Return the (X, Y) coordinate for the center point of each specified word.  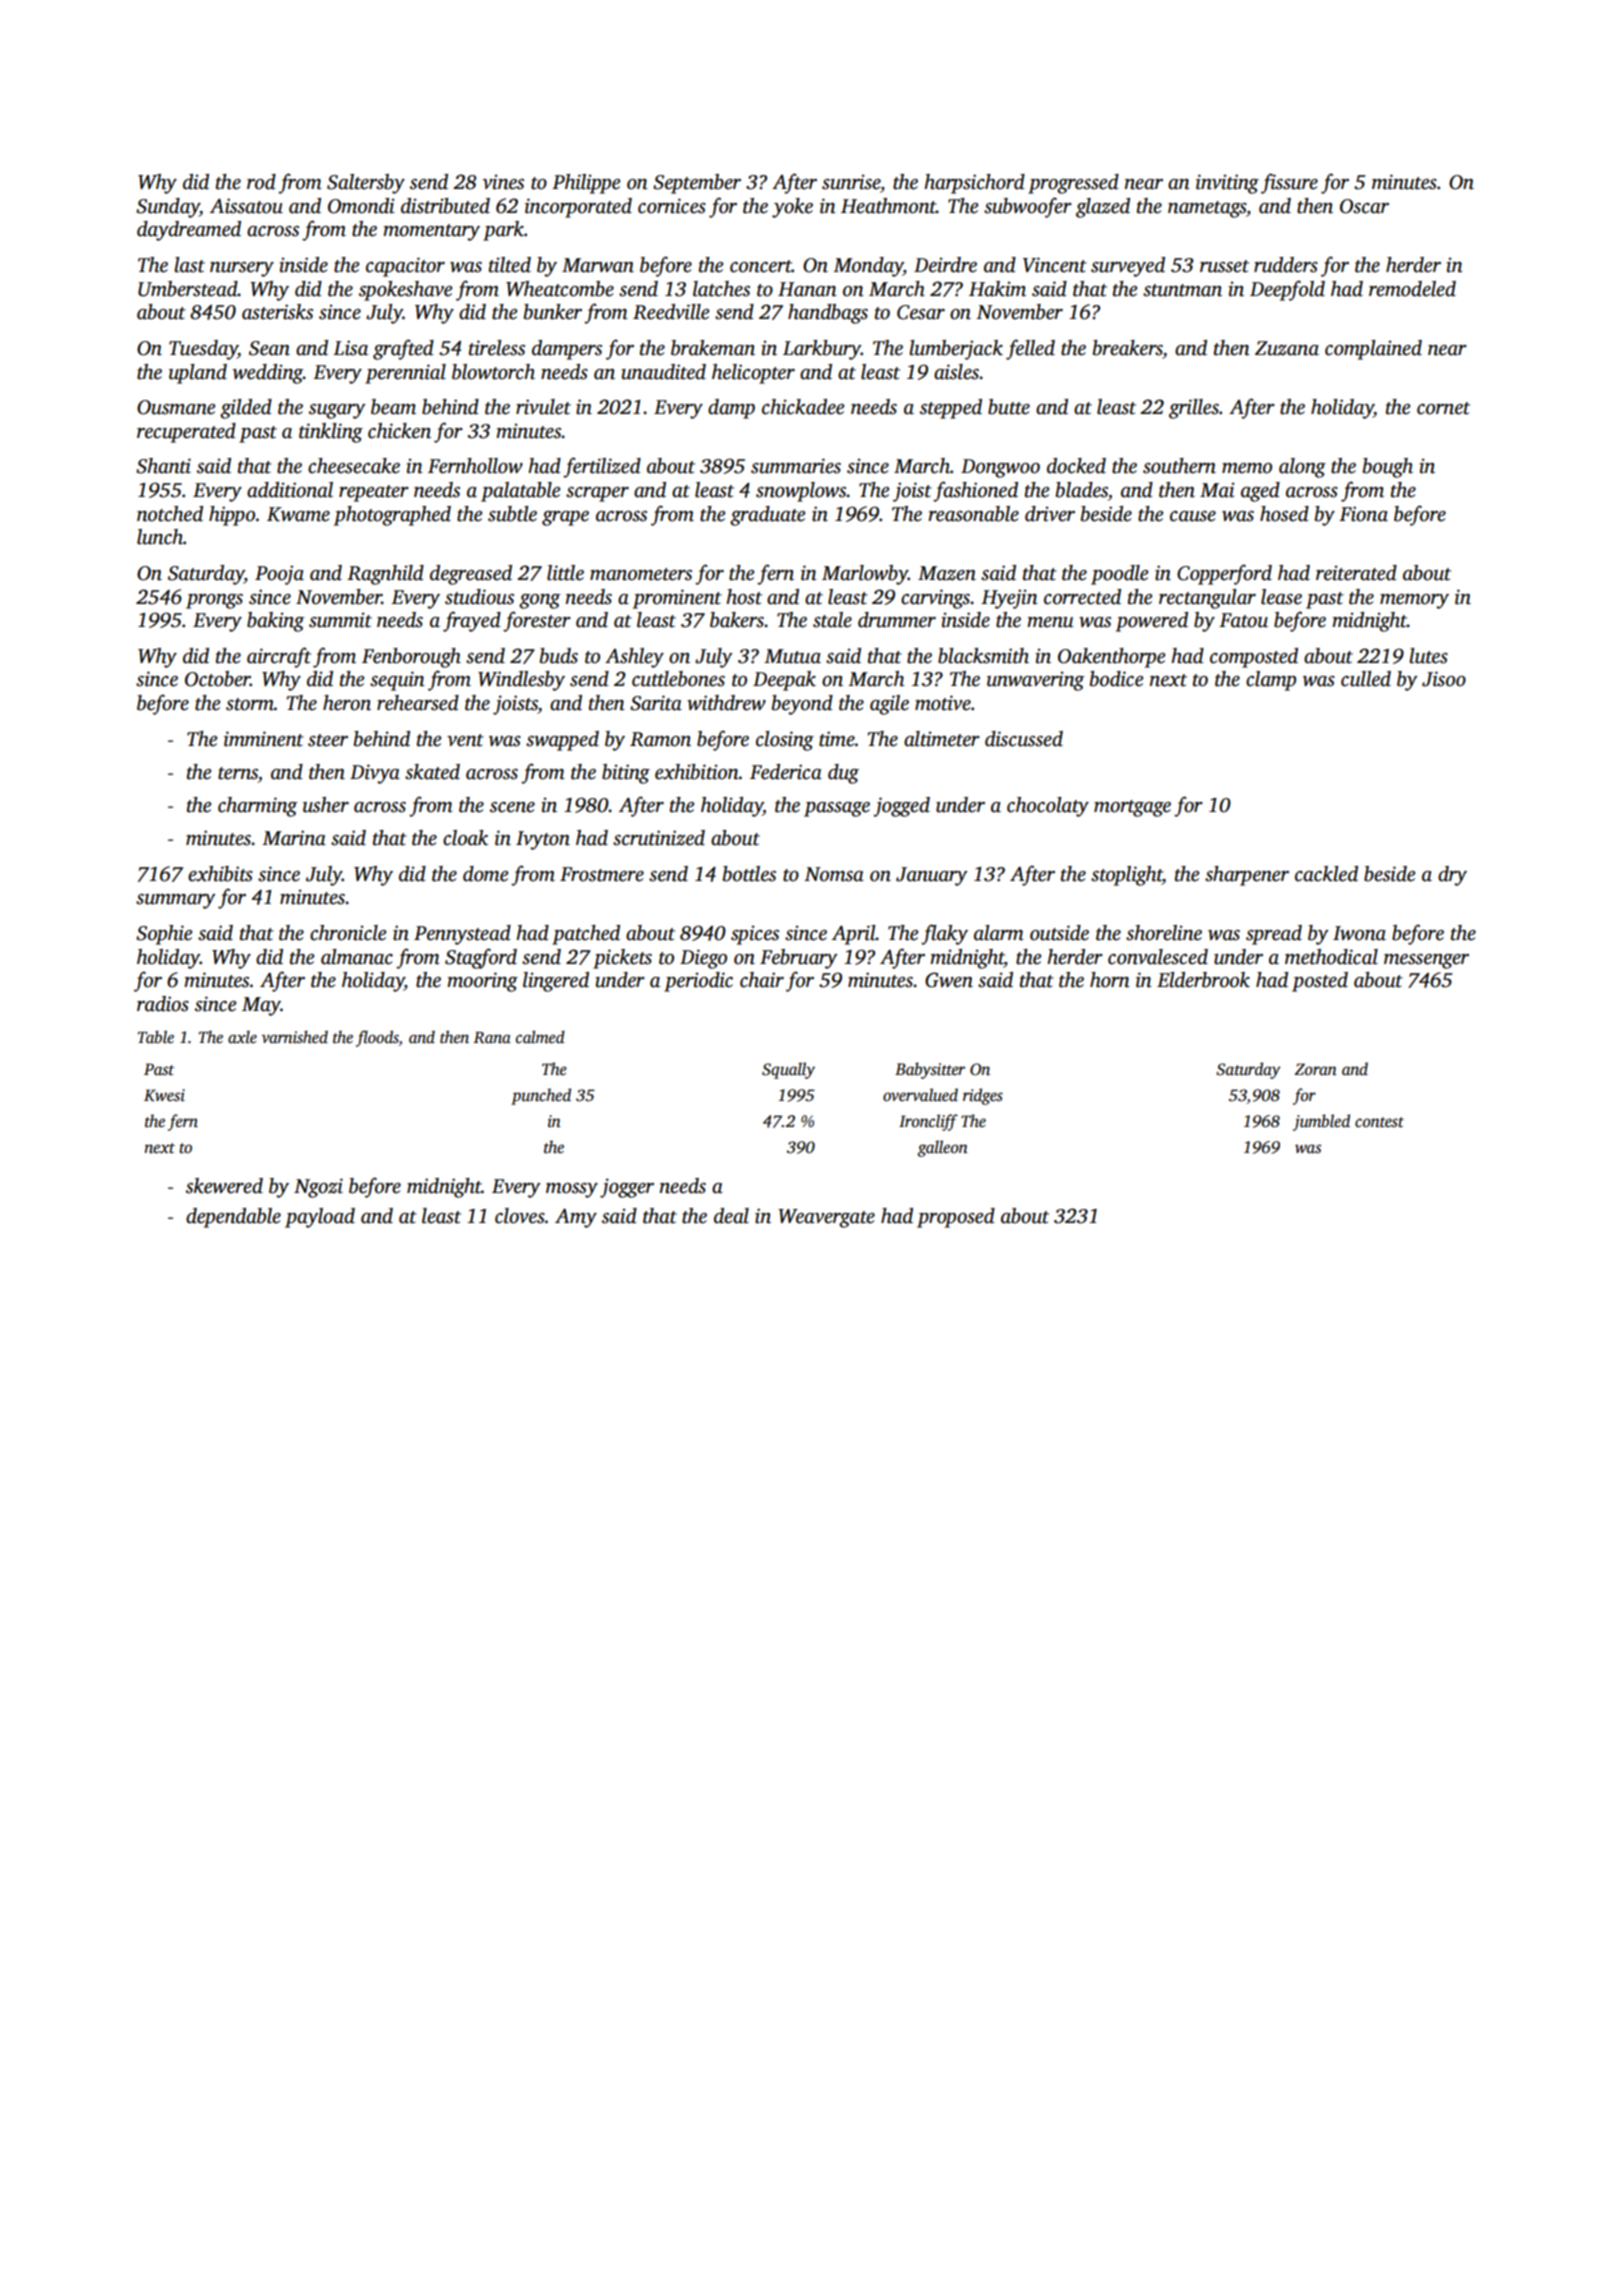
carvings (935, 599)
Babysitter (930, 1070)
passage (837, 809)
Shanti (163, 466)
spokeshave (405, 291)
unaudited (663, 372)
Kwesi (164, 1095)
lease (1281, 597)
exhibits (220, 874)
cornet (1443, 408)
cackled (1326, 874)
